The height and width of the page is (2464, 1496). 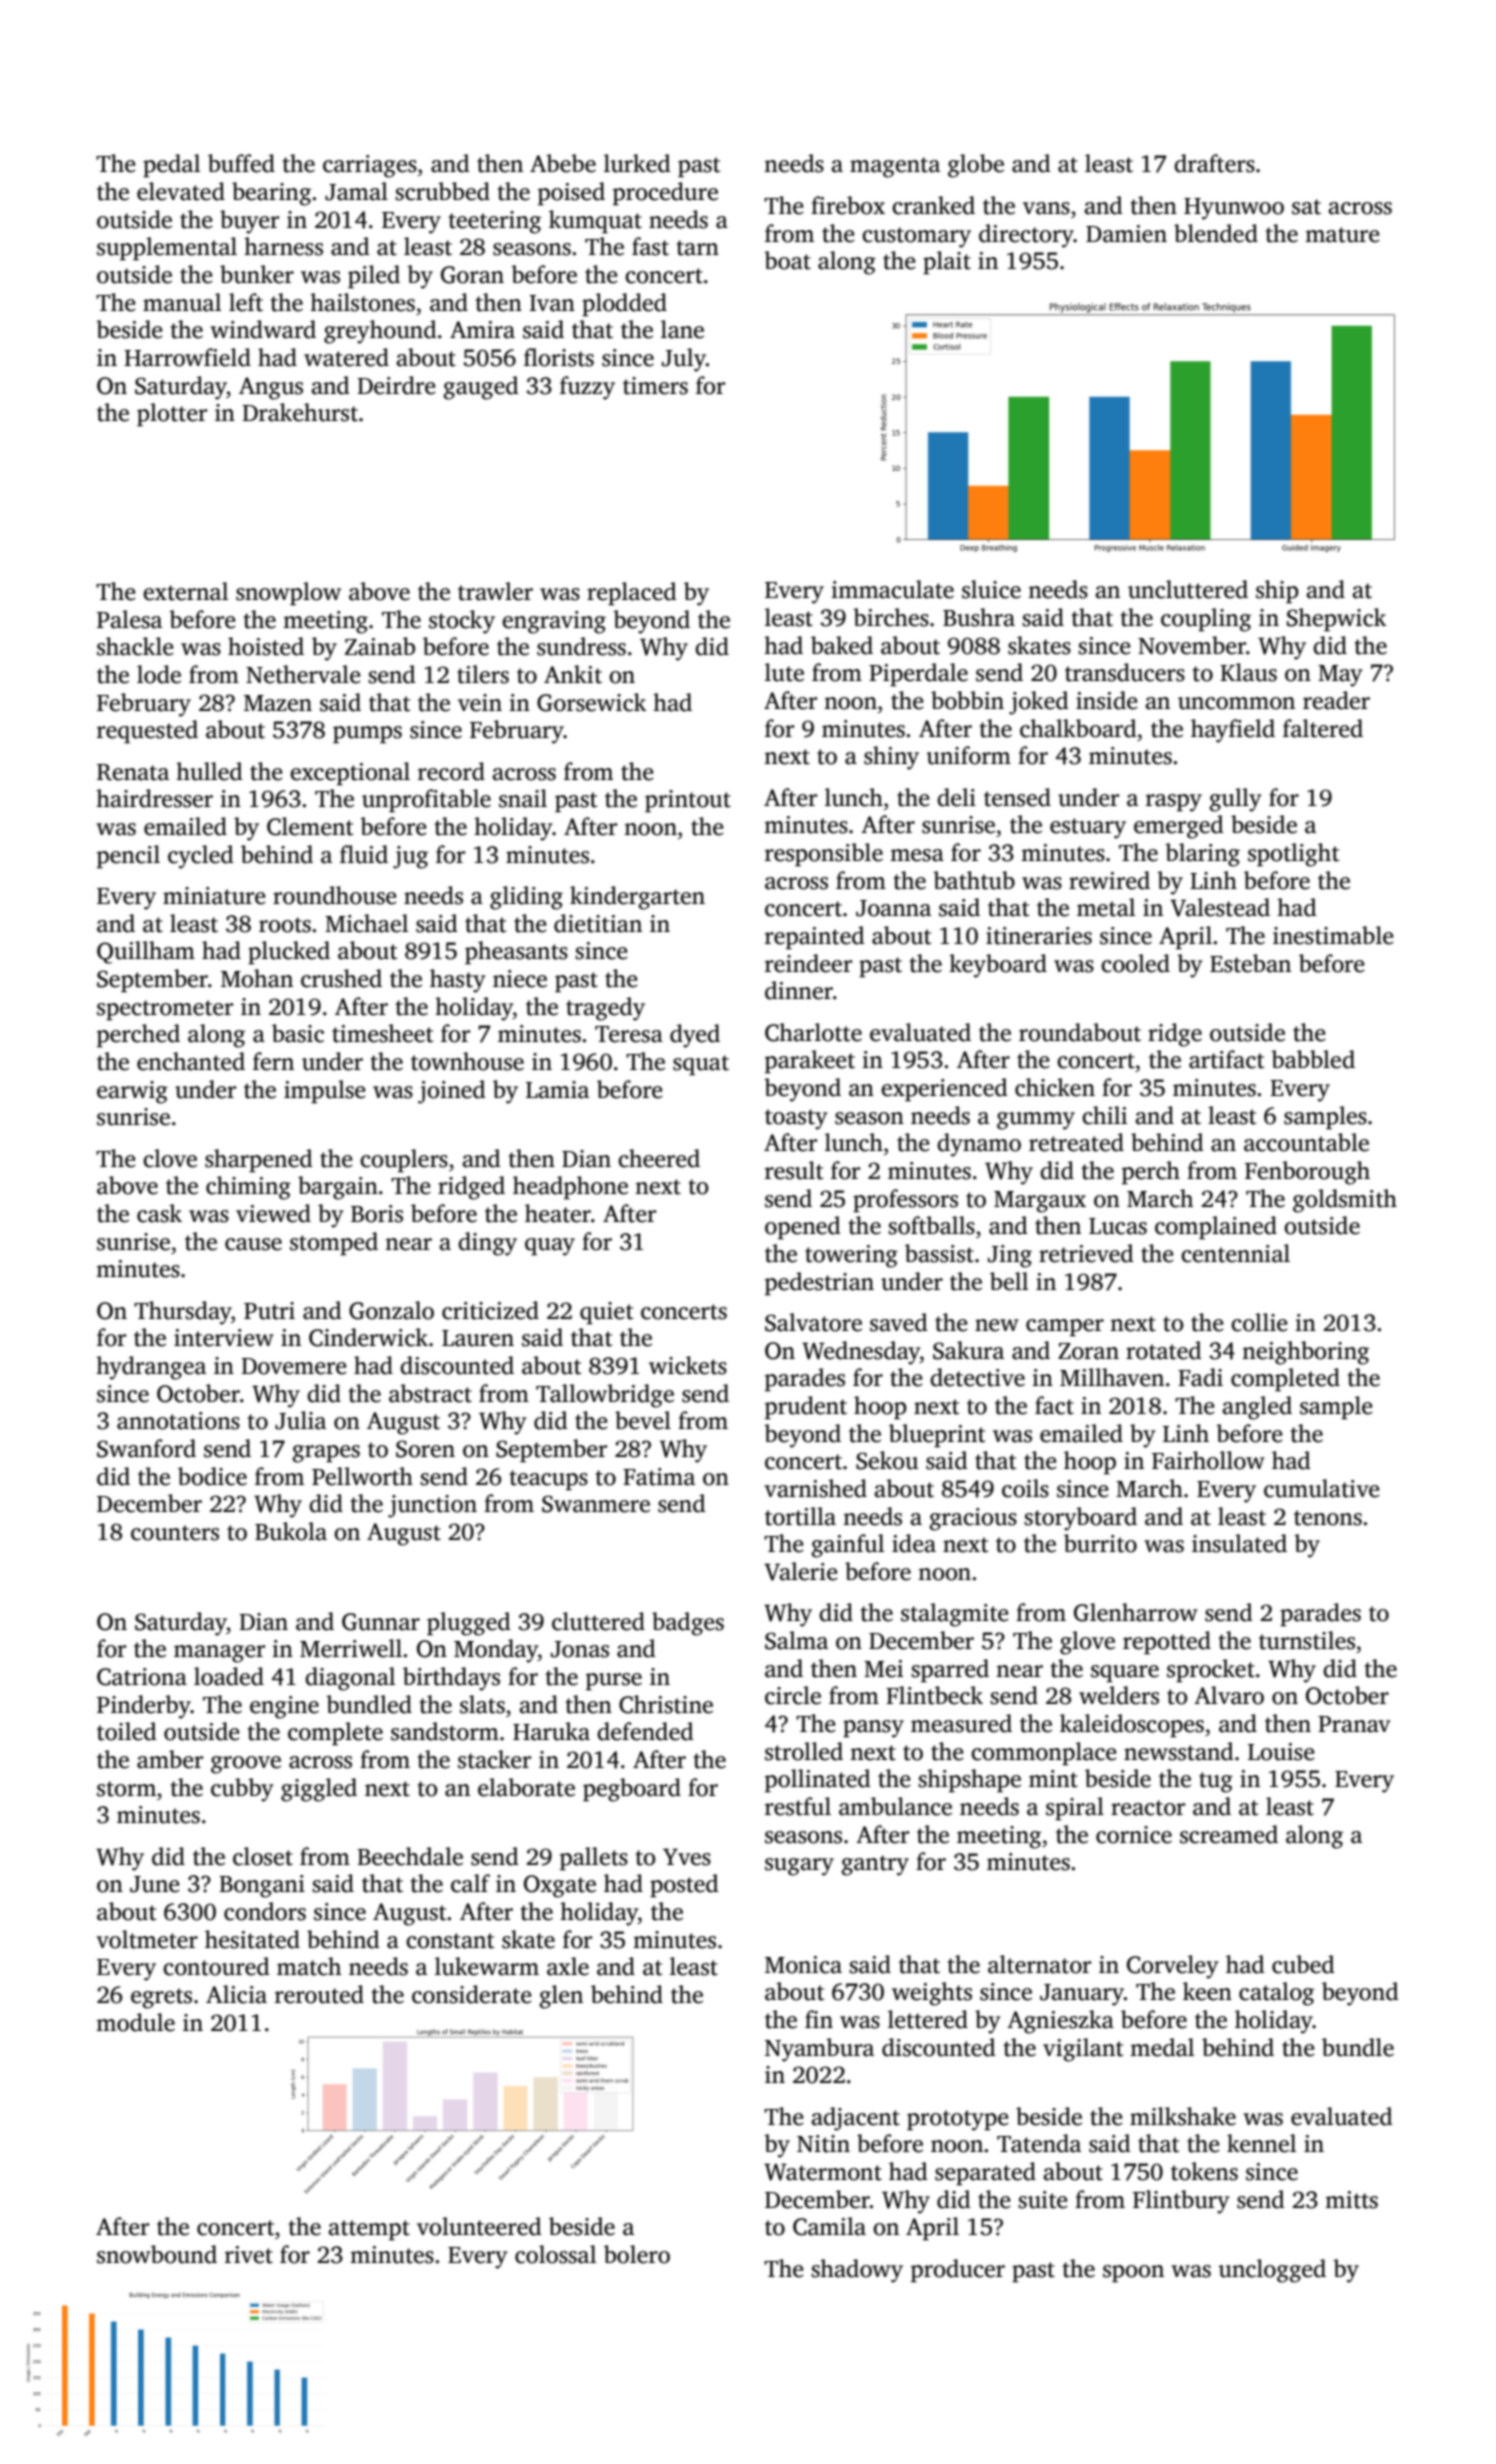 I want to click on module, so click(x=135, y=2022).
